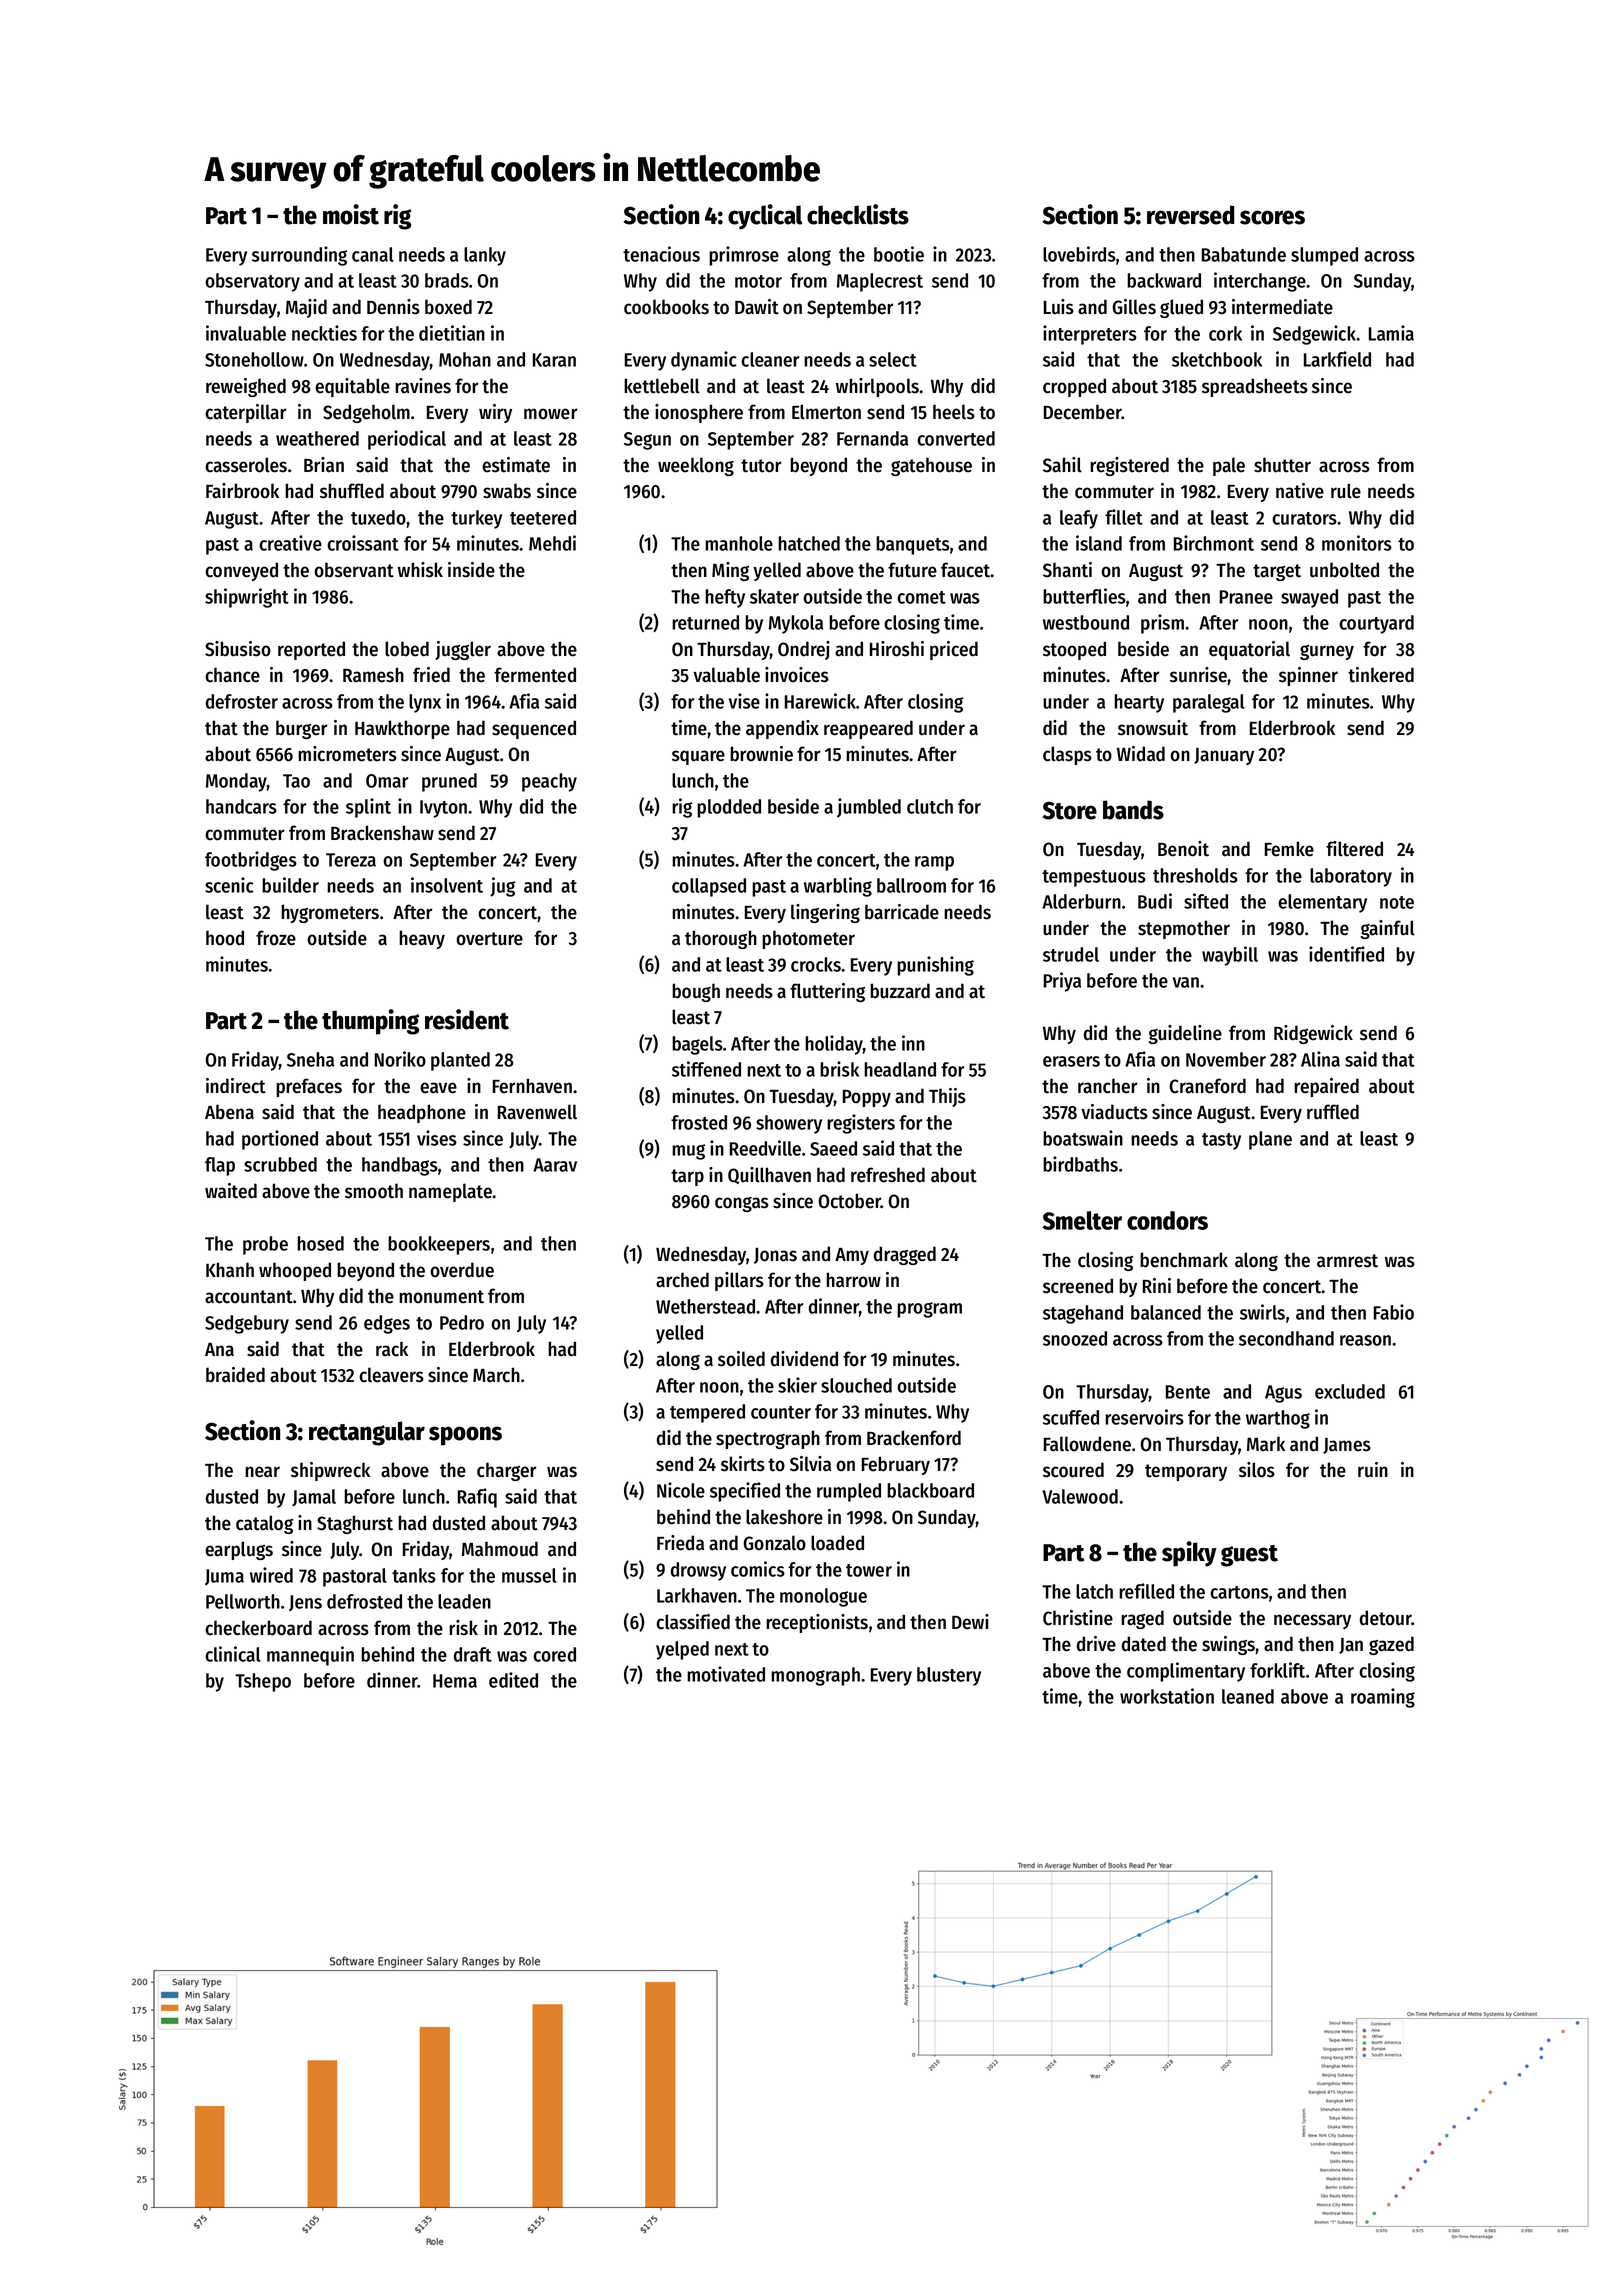  Describe the element at coordinates (765, 1148) in the page. I see `Reedville` at that location.
